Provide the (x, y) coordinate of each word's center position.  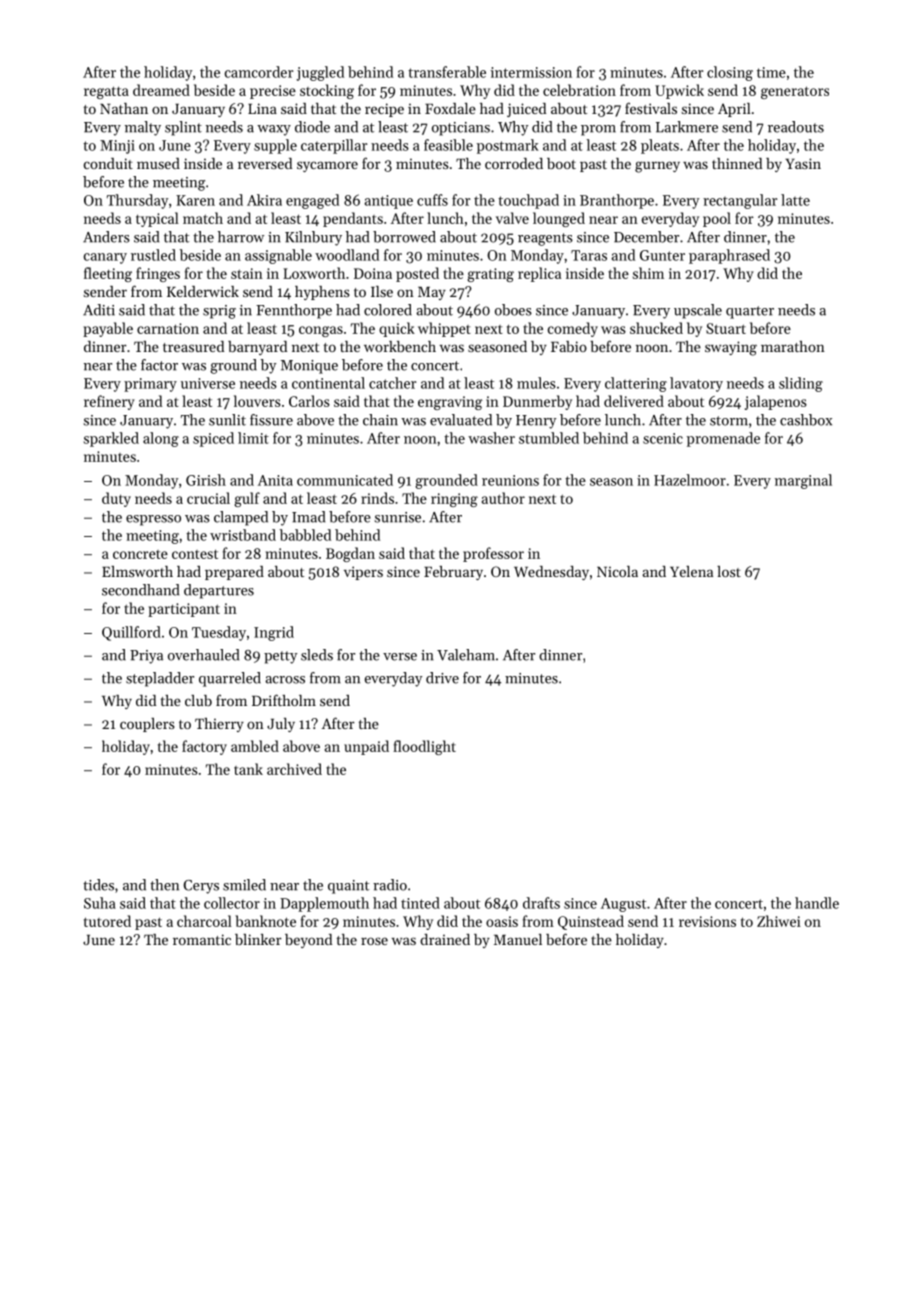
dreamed (161, 90)
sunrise (398, 517)
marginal (803, 481)
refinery (109, 402)
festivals (651, 108)
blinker (258, 939)
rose (374, 941)
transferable (447, 72)
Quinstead (591, 922)
